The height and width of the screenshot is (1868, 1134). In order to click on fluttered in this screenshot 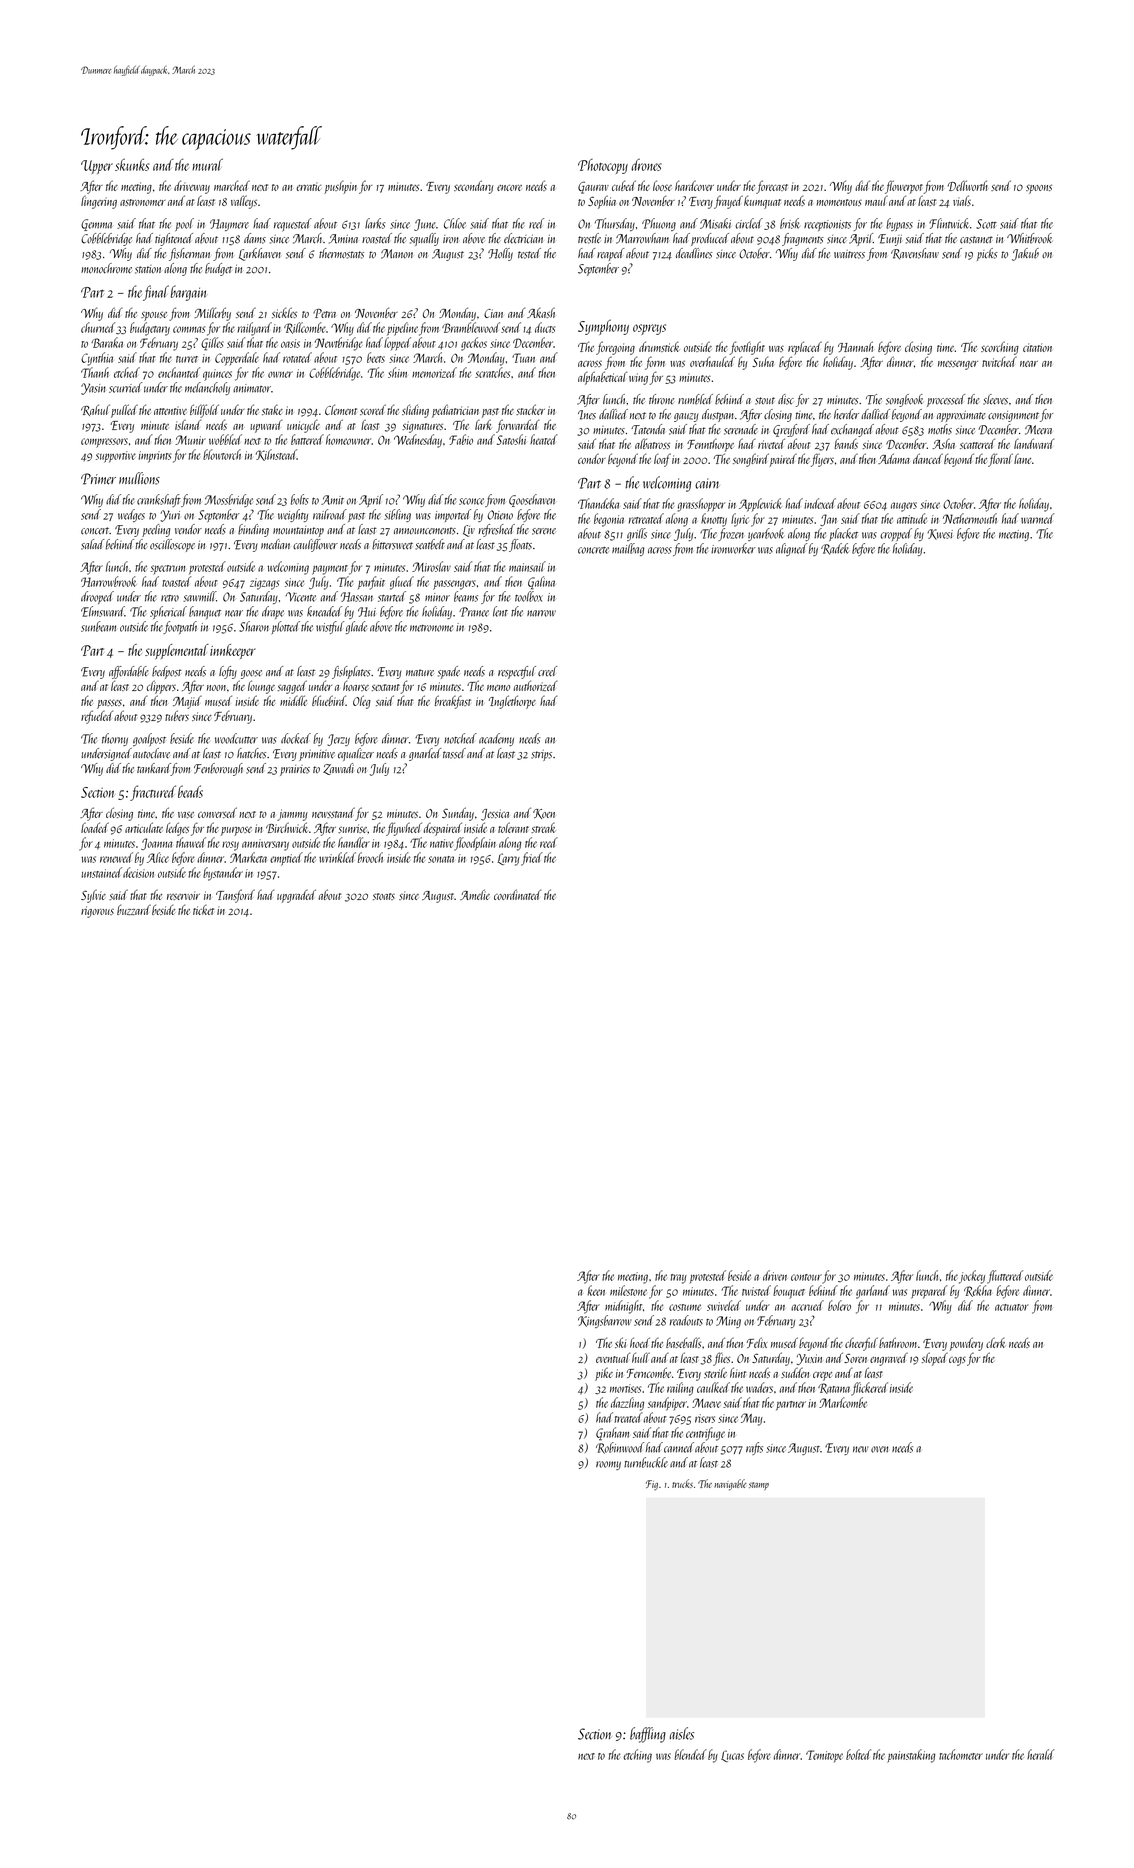, I will do `click(1005, 1277)`.
